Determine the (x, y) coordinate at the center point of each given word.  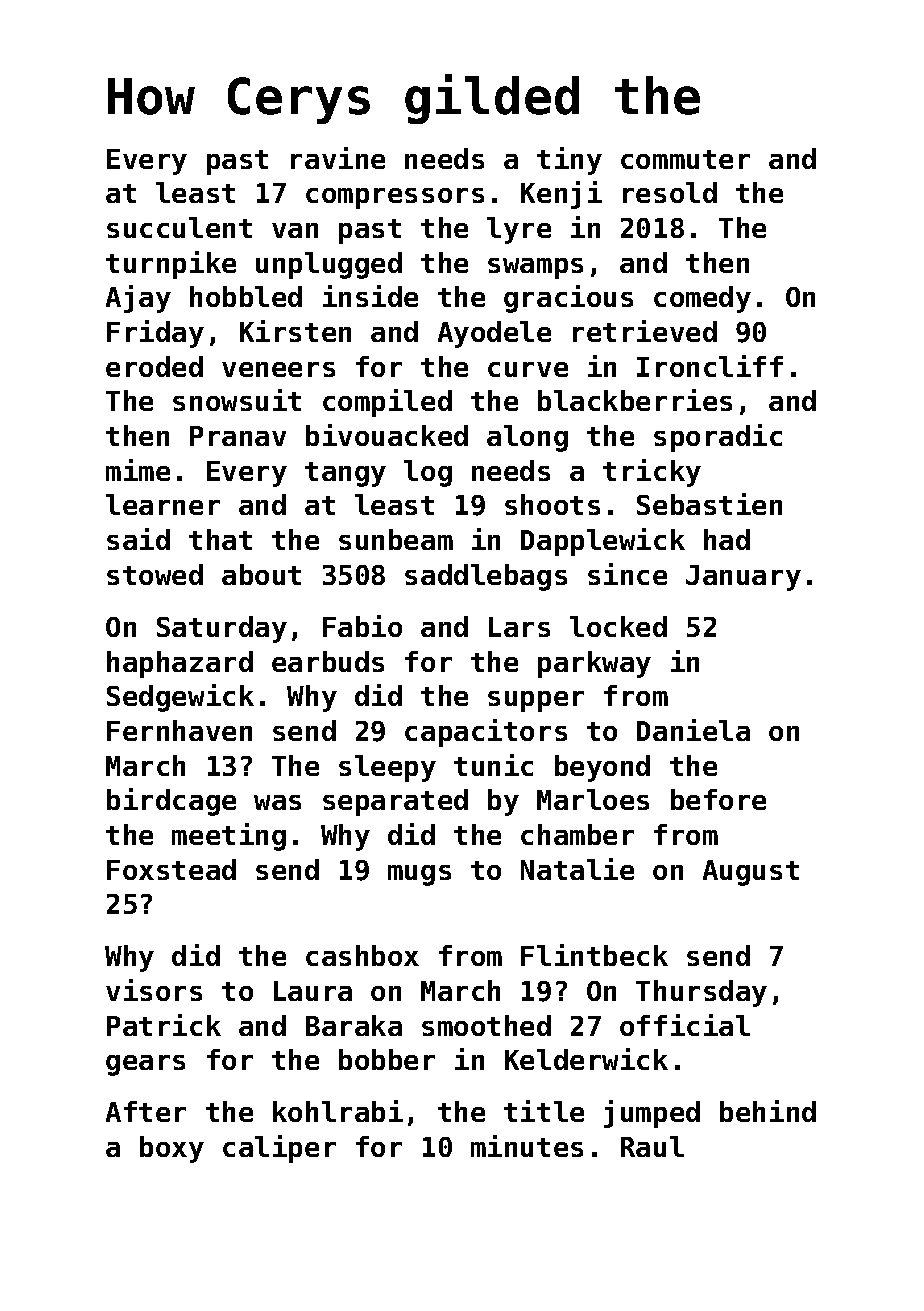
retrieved (645, 331)
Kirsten (295, 331)
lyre (519, 230)
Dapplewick (603, 542)
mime (138, 470)
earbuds (328, 661)
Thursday (701, 993)
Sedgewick (180, 698)
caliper (279, 1149)
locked (618, 626)
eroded (154, 366)
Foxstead (171, 869)
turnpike (171, 265)
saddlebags (486, 577)
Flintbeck (594, 955)
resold (670, 192)
